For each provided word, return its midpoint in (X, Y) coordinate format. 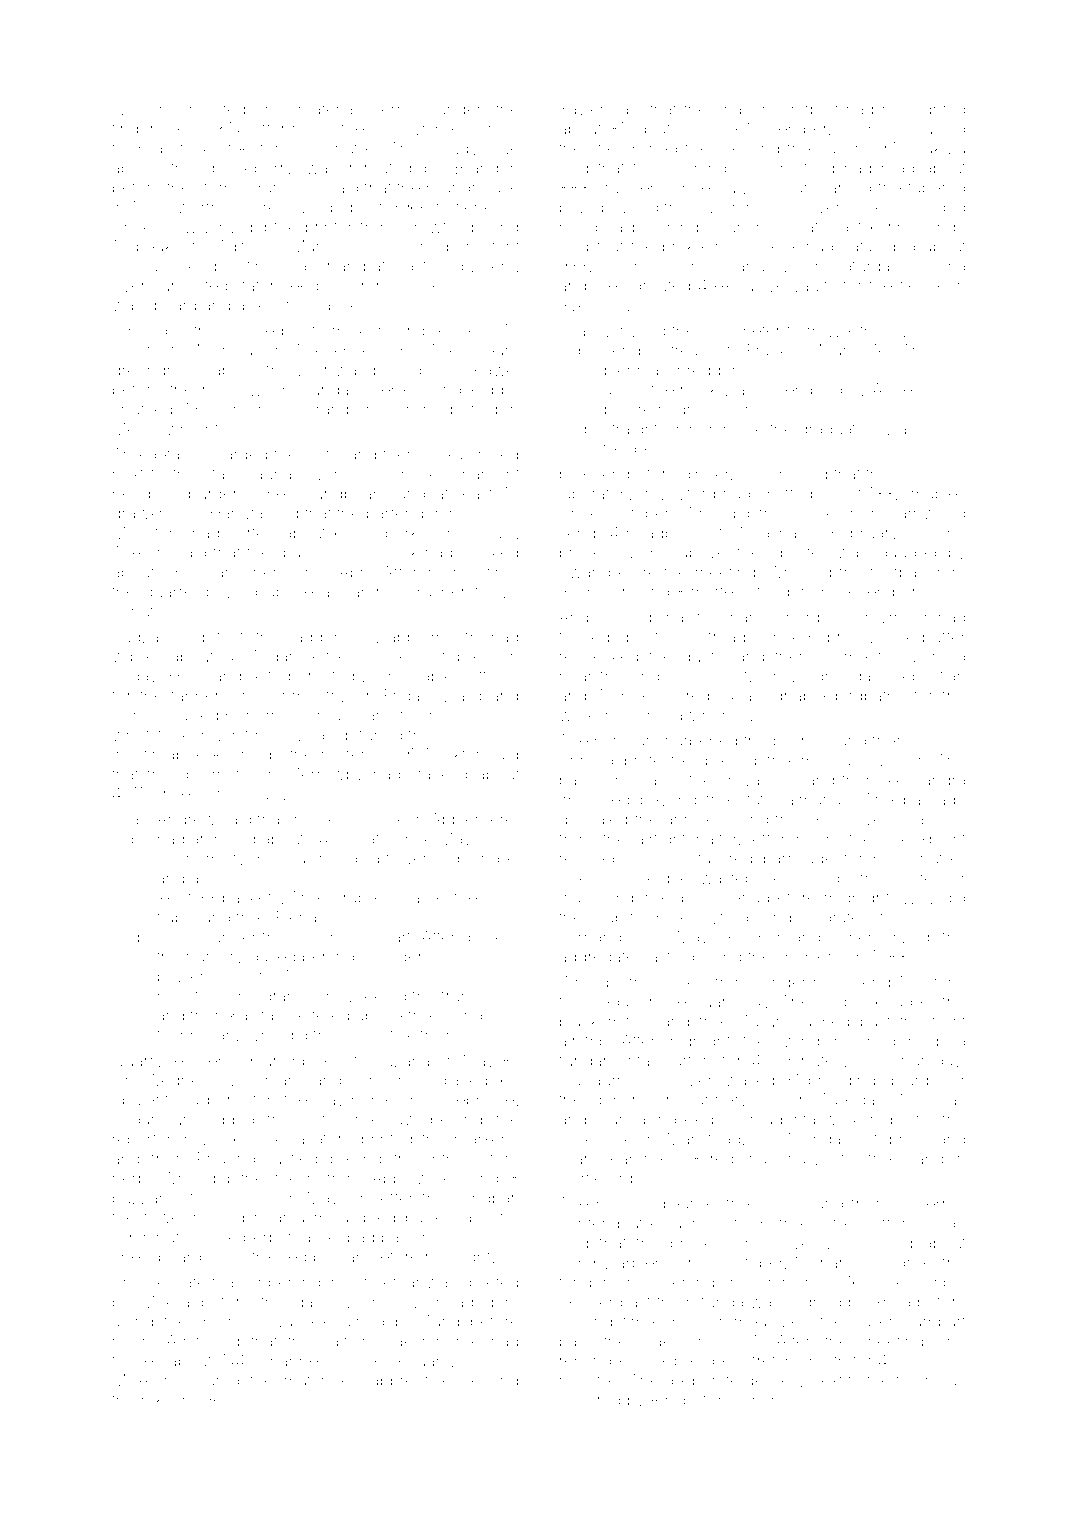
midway (831, 762)
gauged (907, 554)
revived (587, 858)
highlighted (924, 111)
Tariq (441, 1323)
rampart (937, 1323)
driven (315, 937)
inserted (215, 109)
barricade (799, 858)
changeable (644, 880)
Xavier (581, 109)
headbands (669, 533)
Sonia (133, 715)
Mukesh (142, 1380)
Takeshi (141, 552)
